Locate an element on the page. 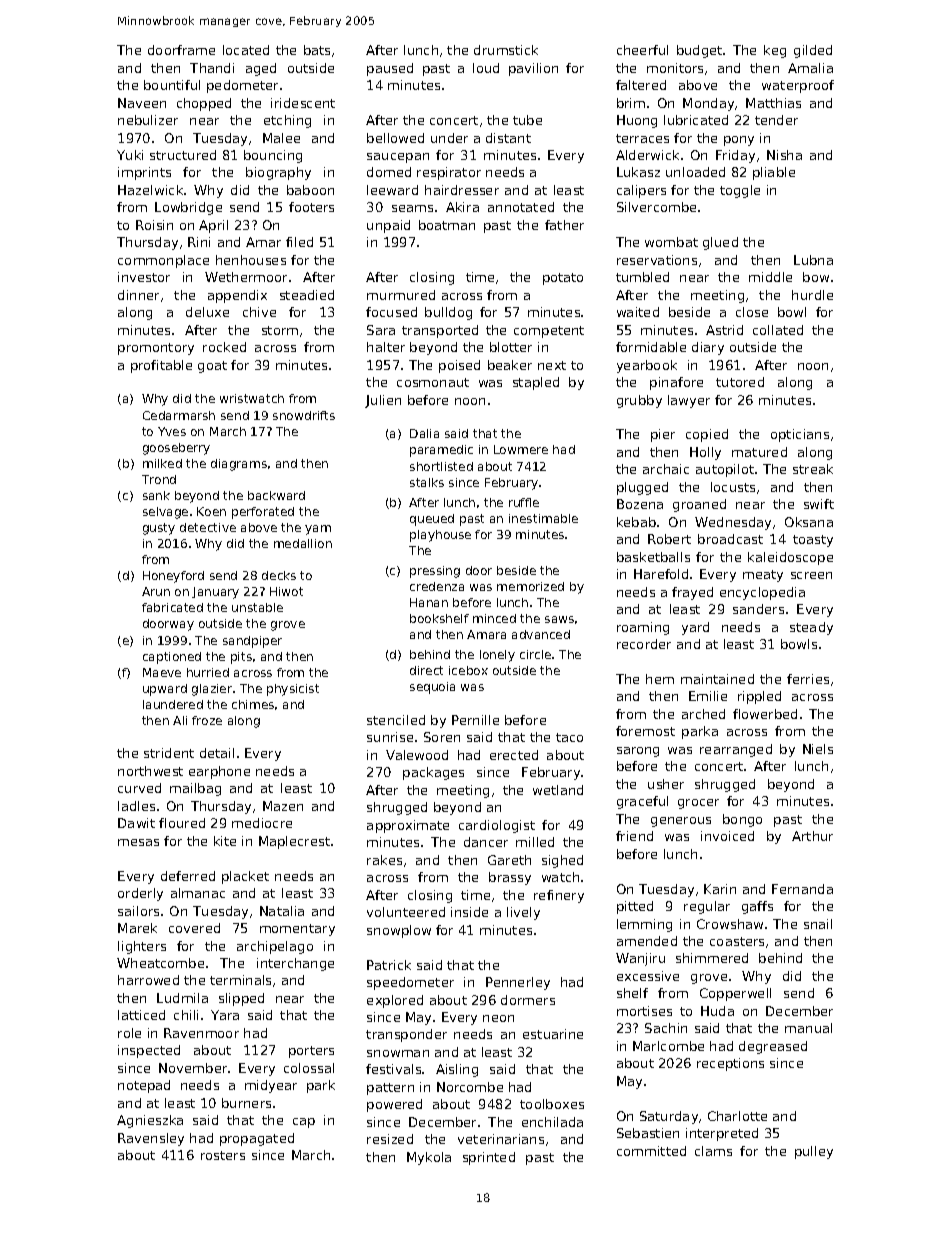 The height and width of the page is (1233, 952). saucepan is located at coordinates (398, 158).
